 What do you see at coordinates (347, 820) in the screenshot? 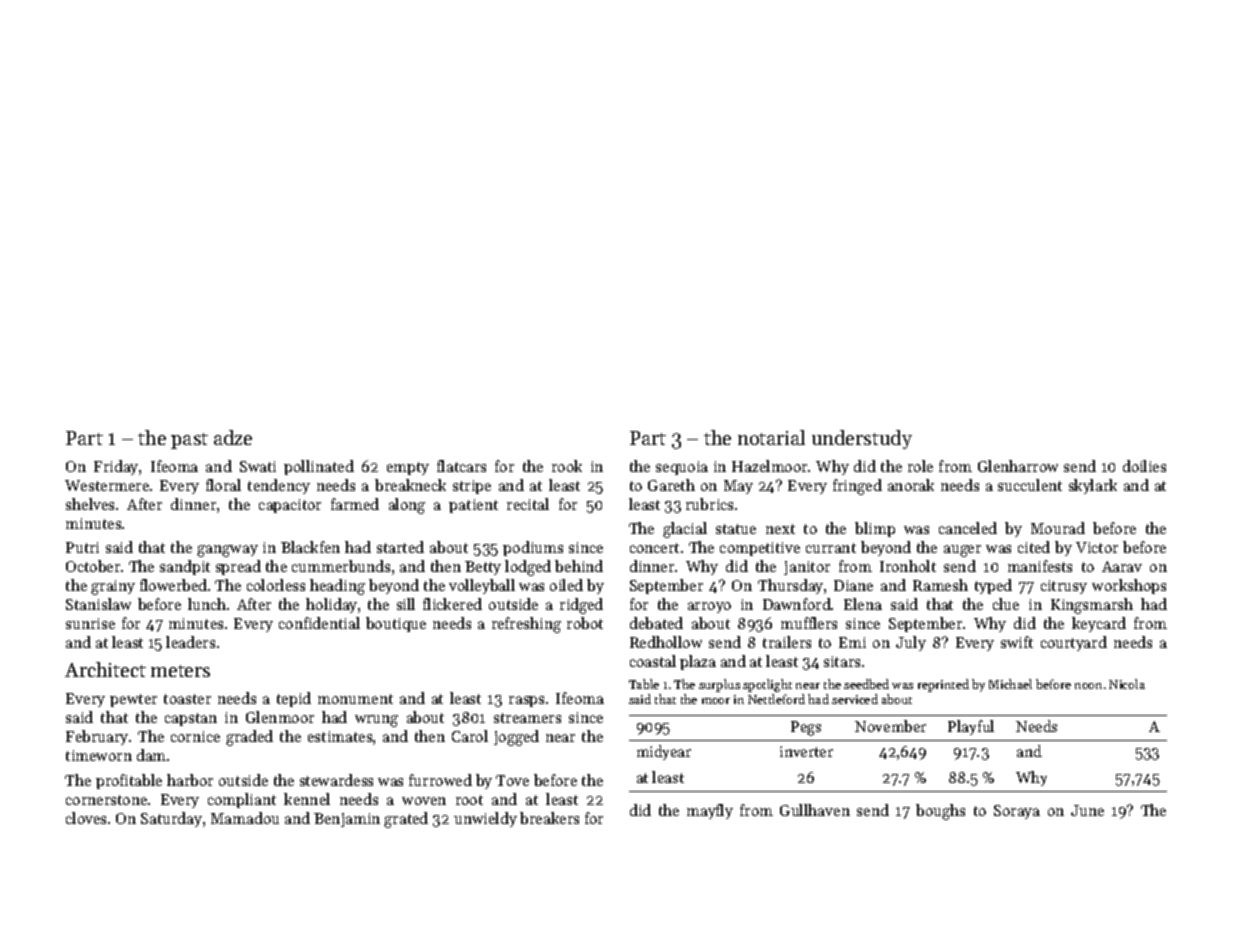
I see `Benjamin` at bounding box center [347, 820].
